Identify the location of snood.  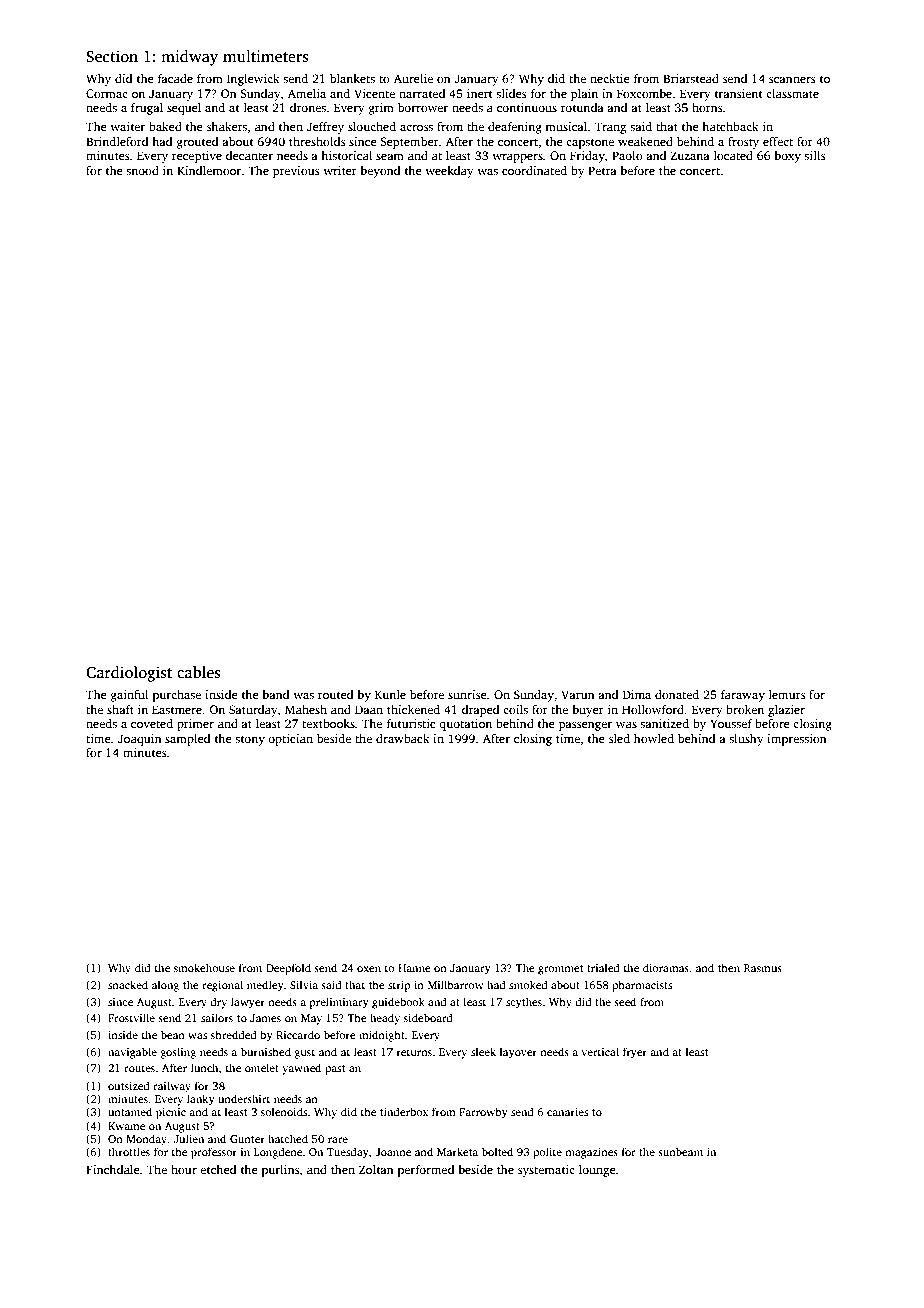
(142, 170).
